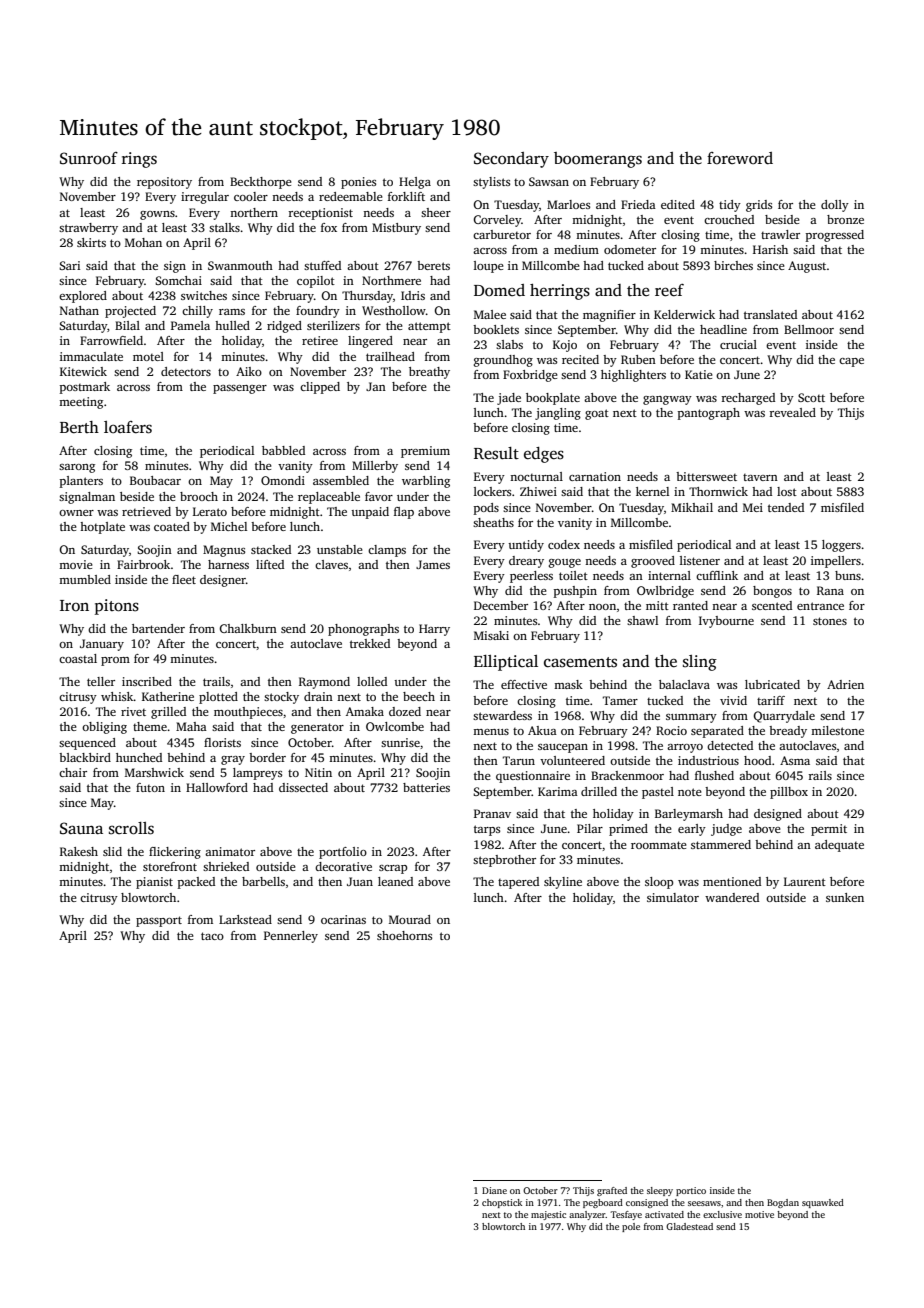  I want to click on Sunroof, so click(89, 158).
